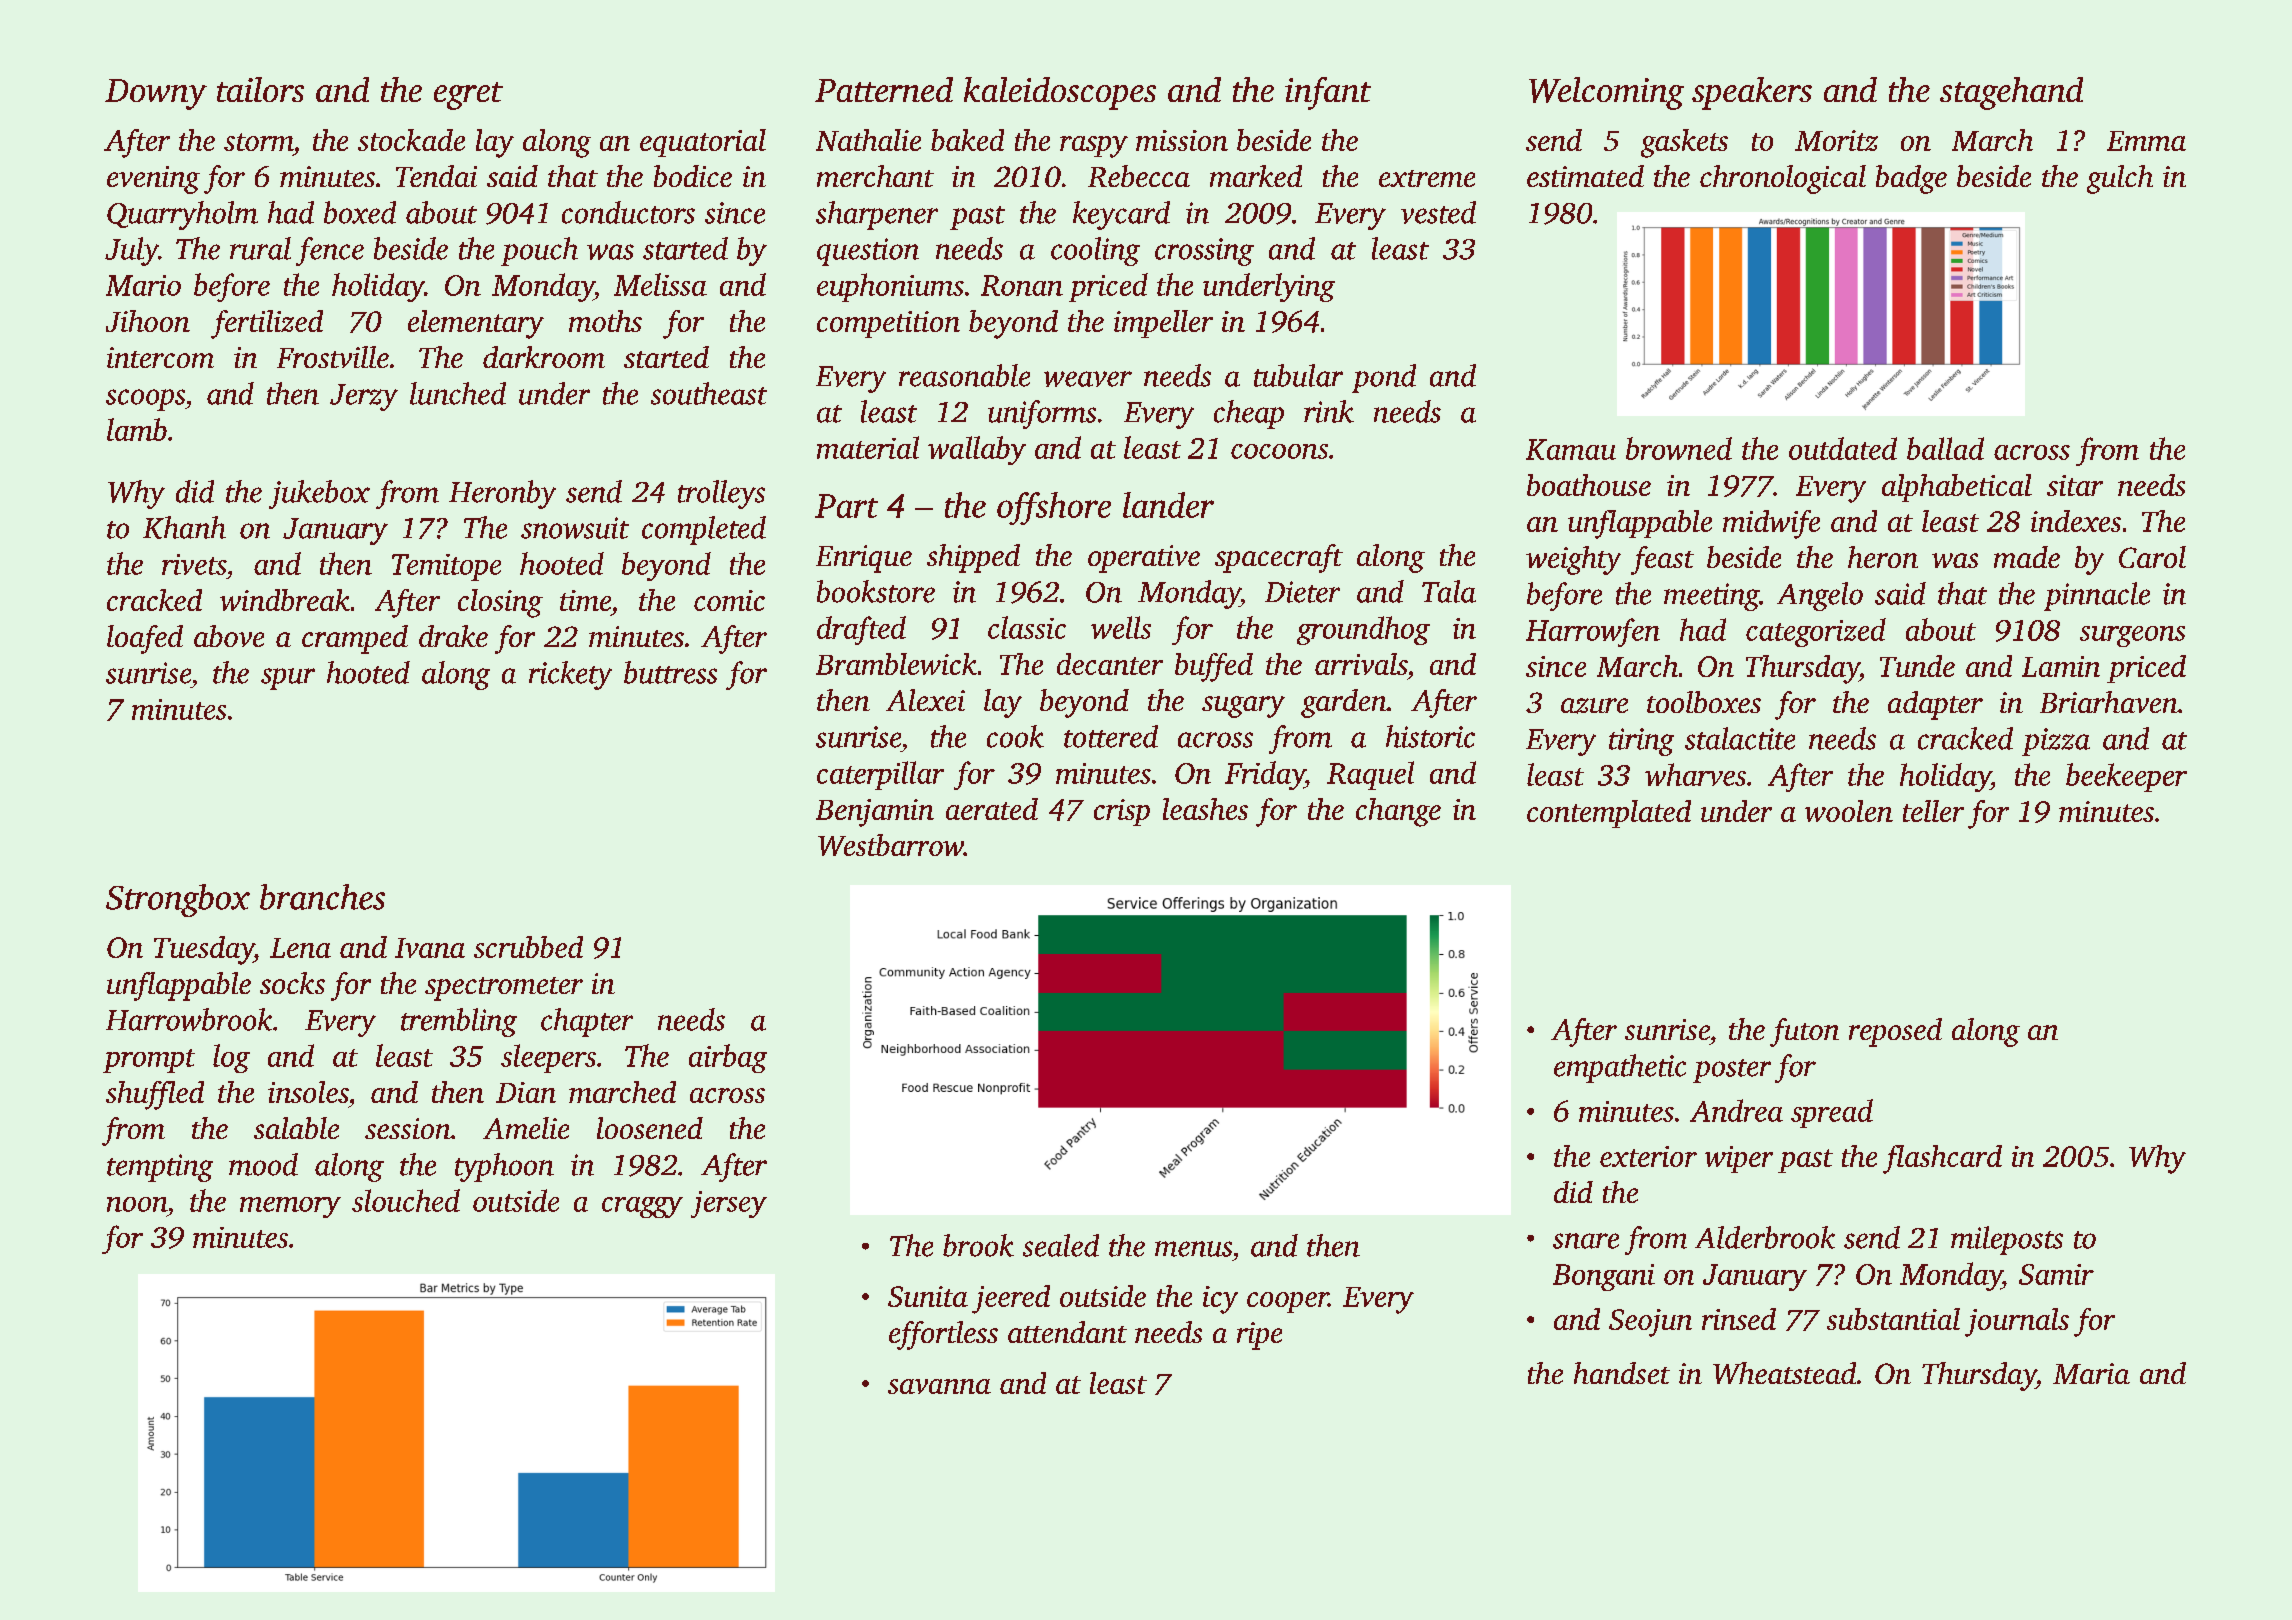  What do you see at coordinates (1933, 811) in the document?
I see `teller` at bounding box center [1933, 811].
